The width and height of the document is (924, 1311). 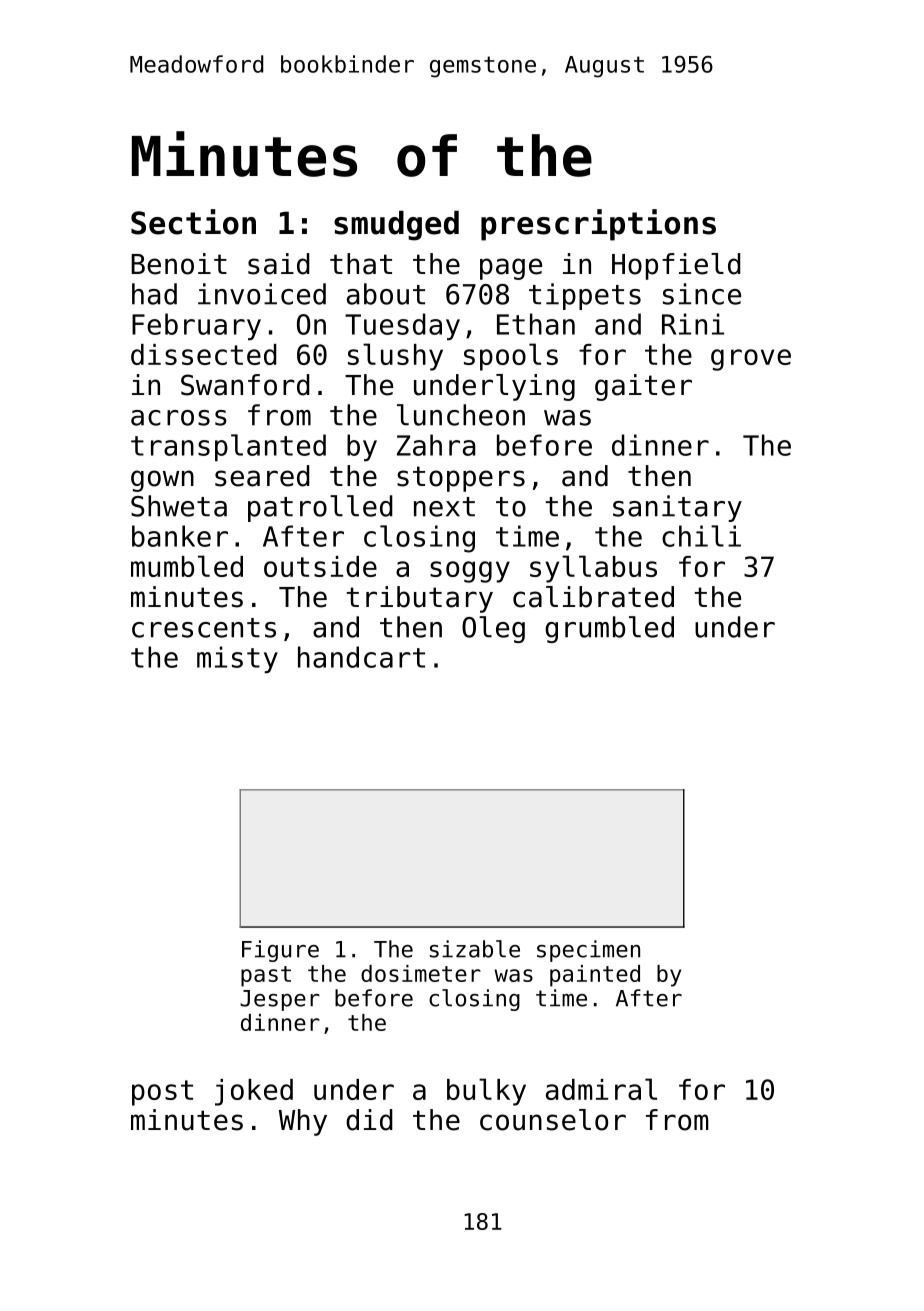 What do you see at coordinates (396, 226) in the document?
I see `smudged` at bounding box center [396, 226].
